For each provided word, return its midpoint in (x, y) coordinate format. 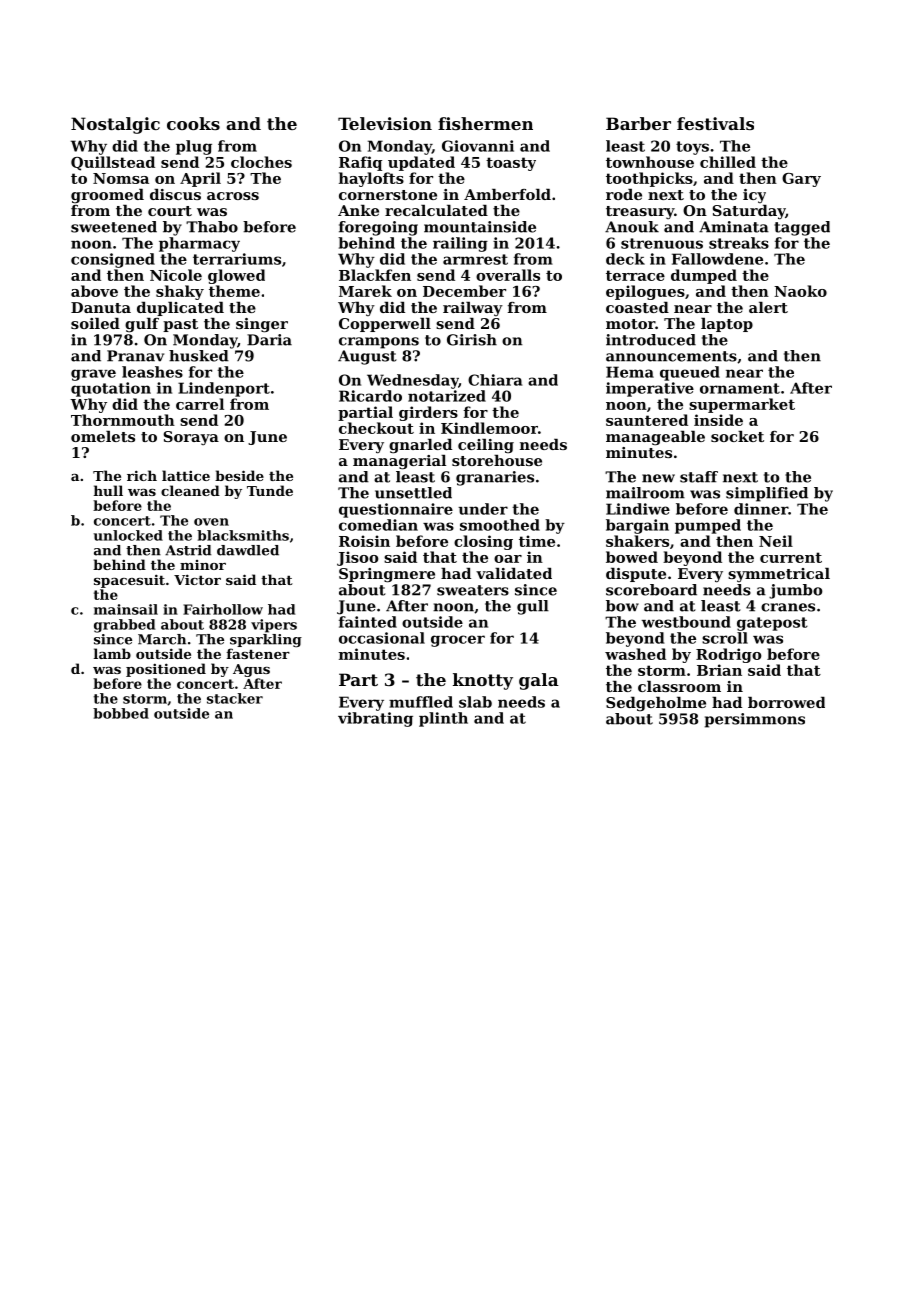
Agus (251, 670)
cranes (788, 607)
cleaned (190, 490)
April (200, 179)
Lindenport (224, 389)
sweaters (473, 590)
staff (699, 477)
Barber (638, 123)
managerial (399, 462)
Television (385, 123)
